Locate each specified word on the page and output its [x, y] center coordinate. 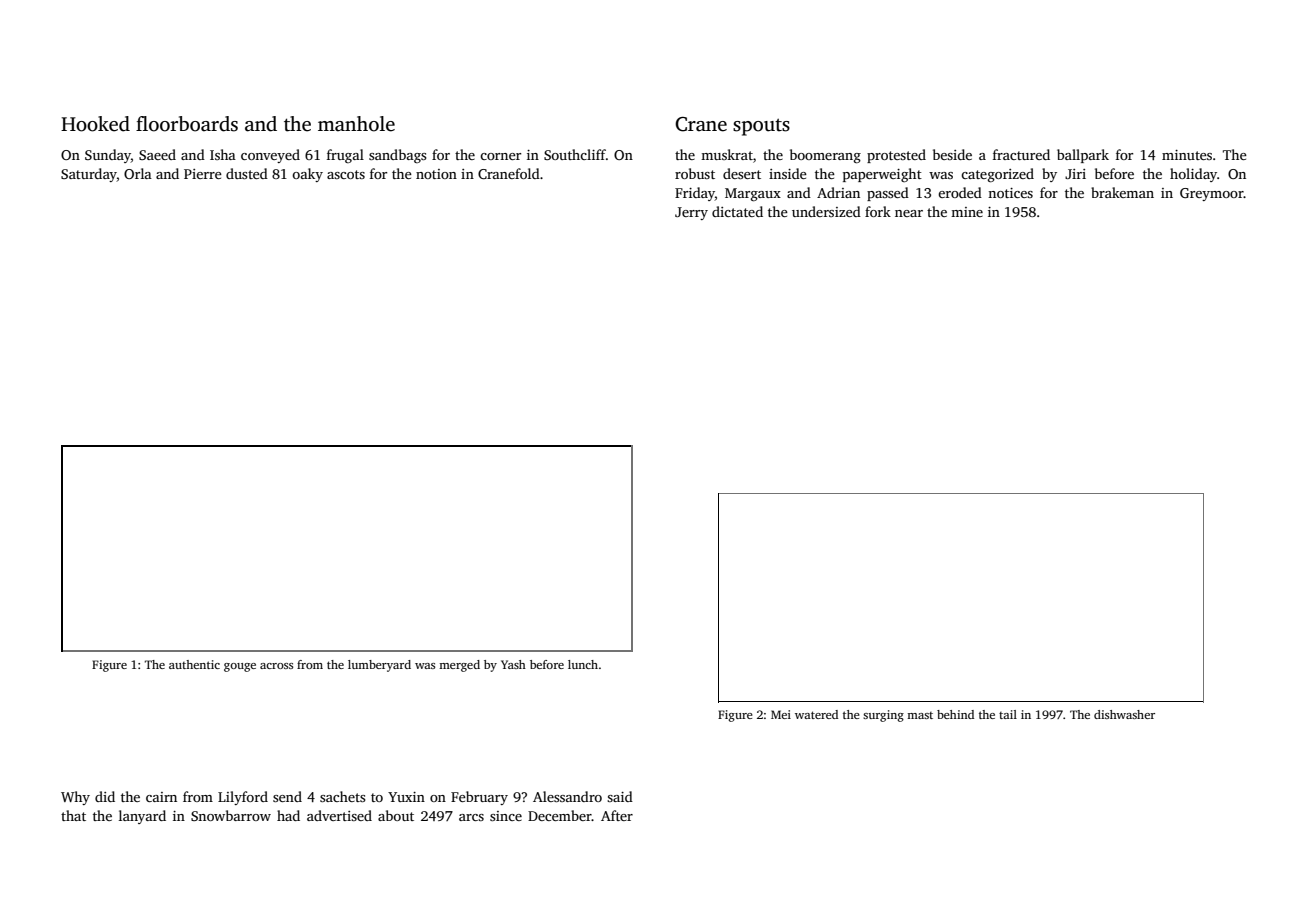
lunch [583, 664]
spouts [761, 127]
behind [955, 714]
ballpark [1083, 156]
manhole [356, 124]
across [276, 666]
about [396, 815]
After [617, 815]
